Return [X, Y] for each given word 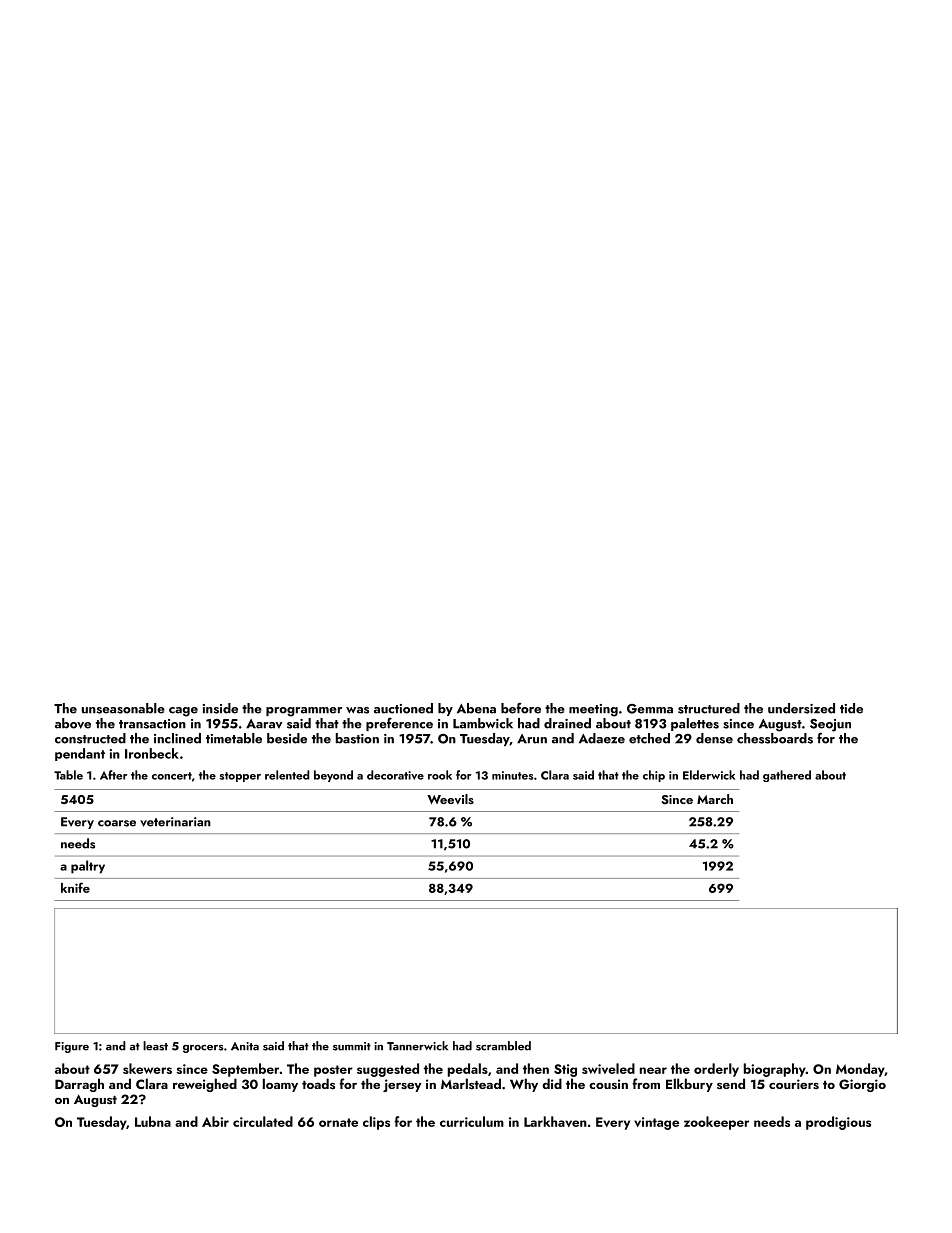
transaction [152, 724]
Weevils [451, 799]
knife [75, 887]
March [715, 799]
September [246, 1070]
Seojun [830, 725]
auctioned [403, 708]
